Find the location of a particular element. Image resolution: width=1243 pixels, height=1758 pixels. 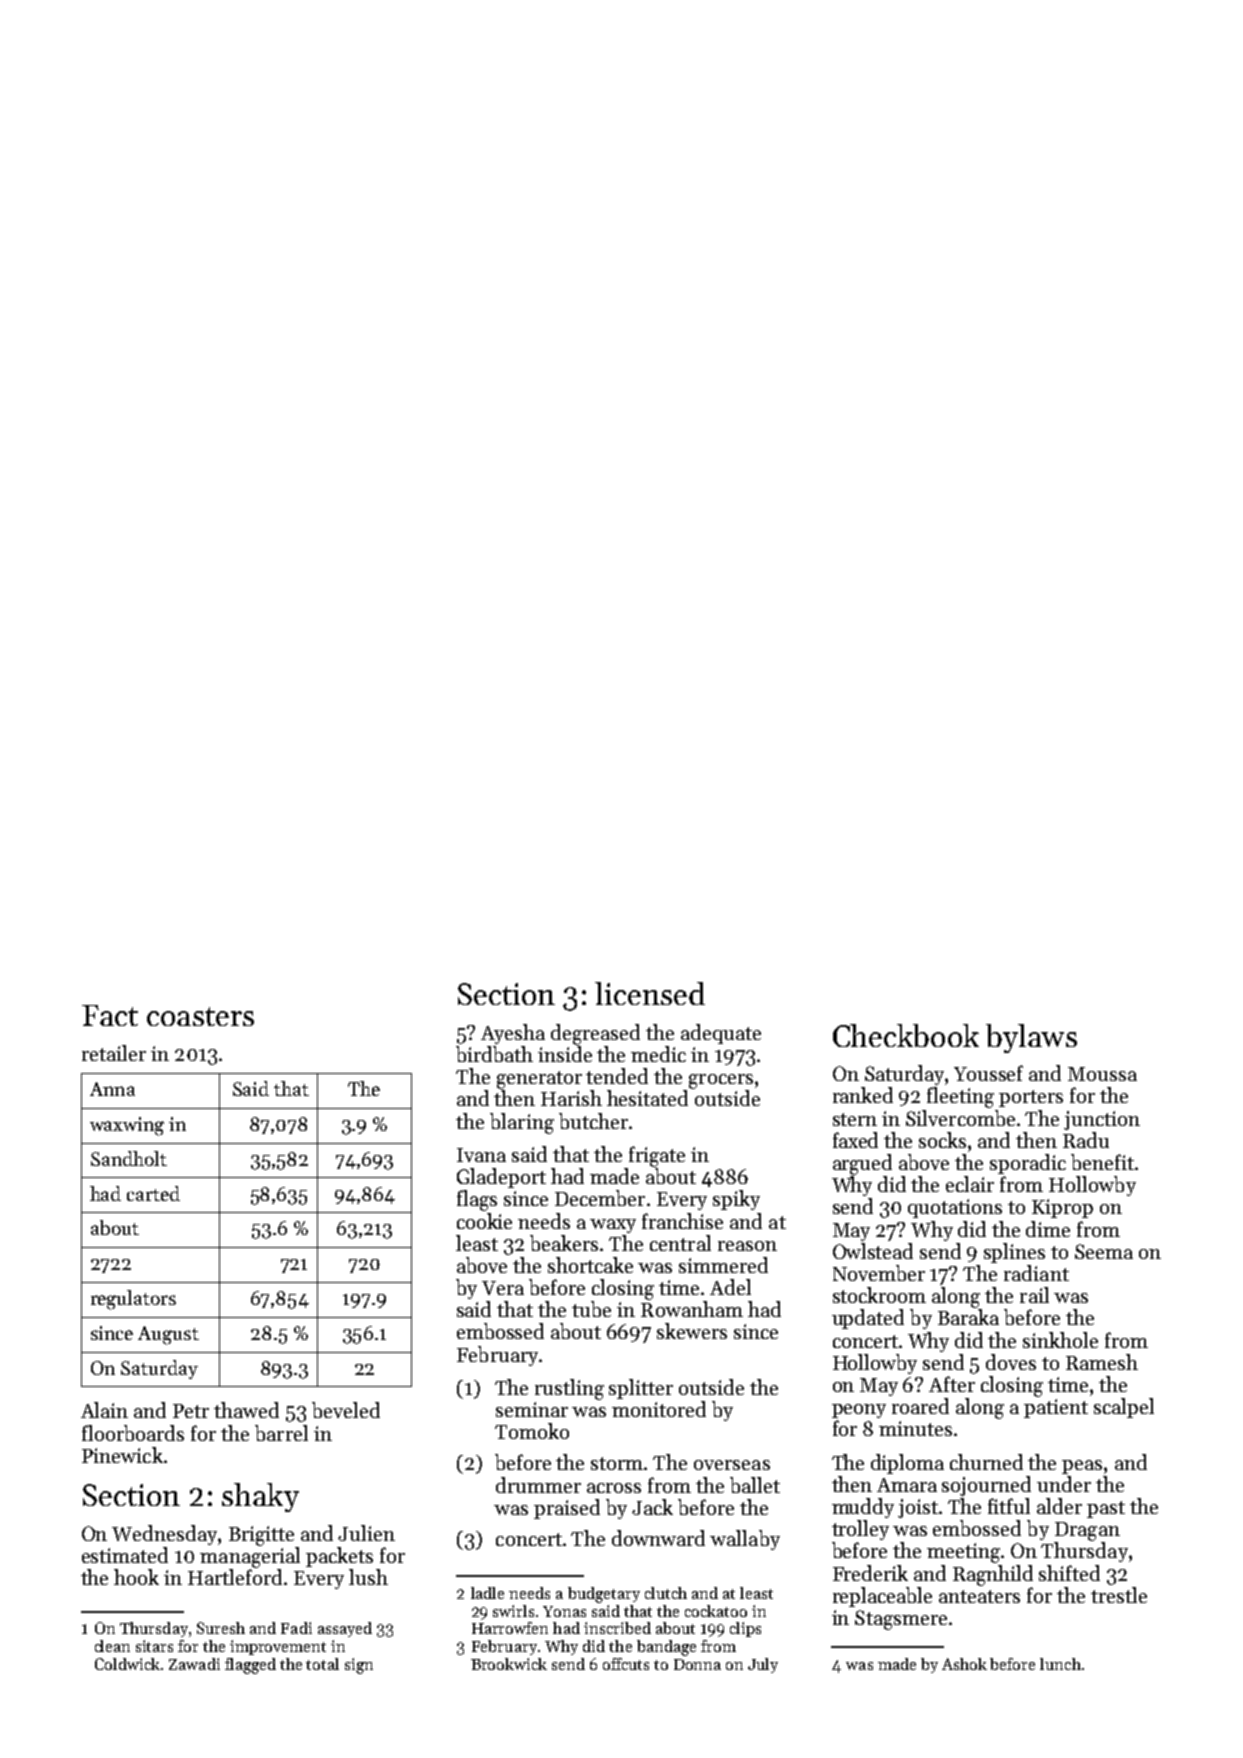

frigate is located at coordinates (657, 1156).
